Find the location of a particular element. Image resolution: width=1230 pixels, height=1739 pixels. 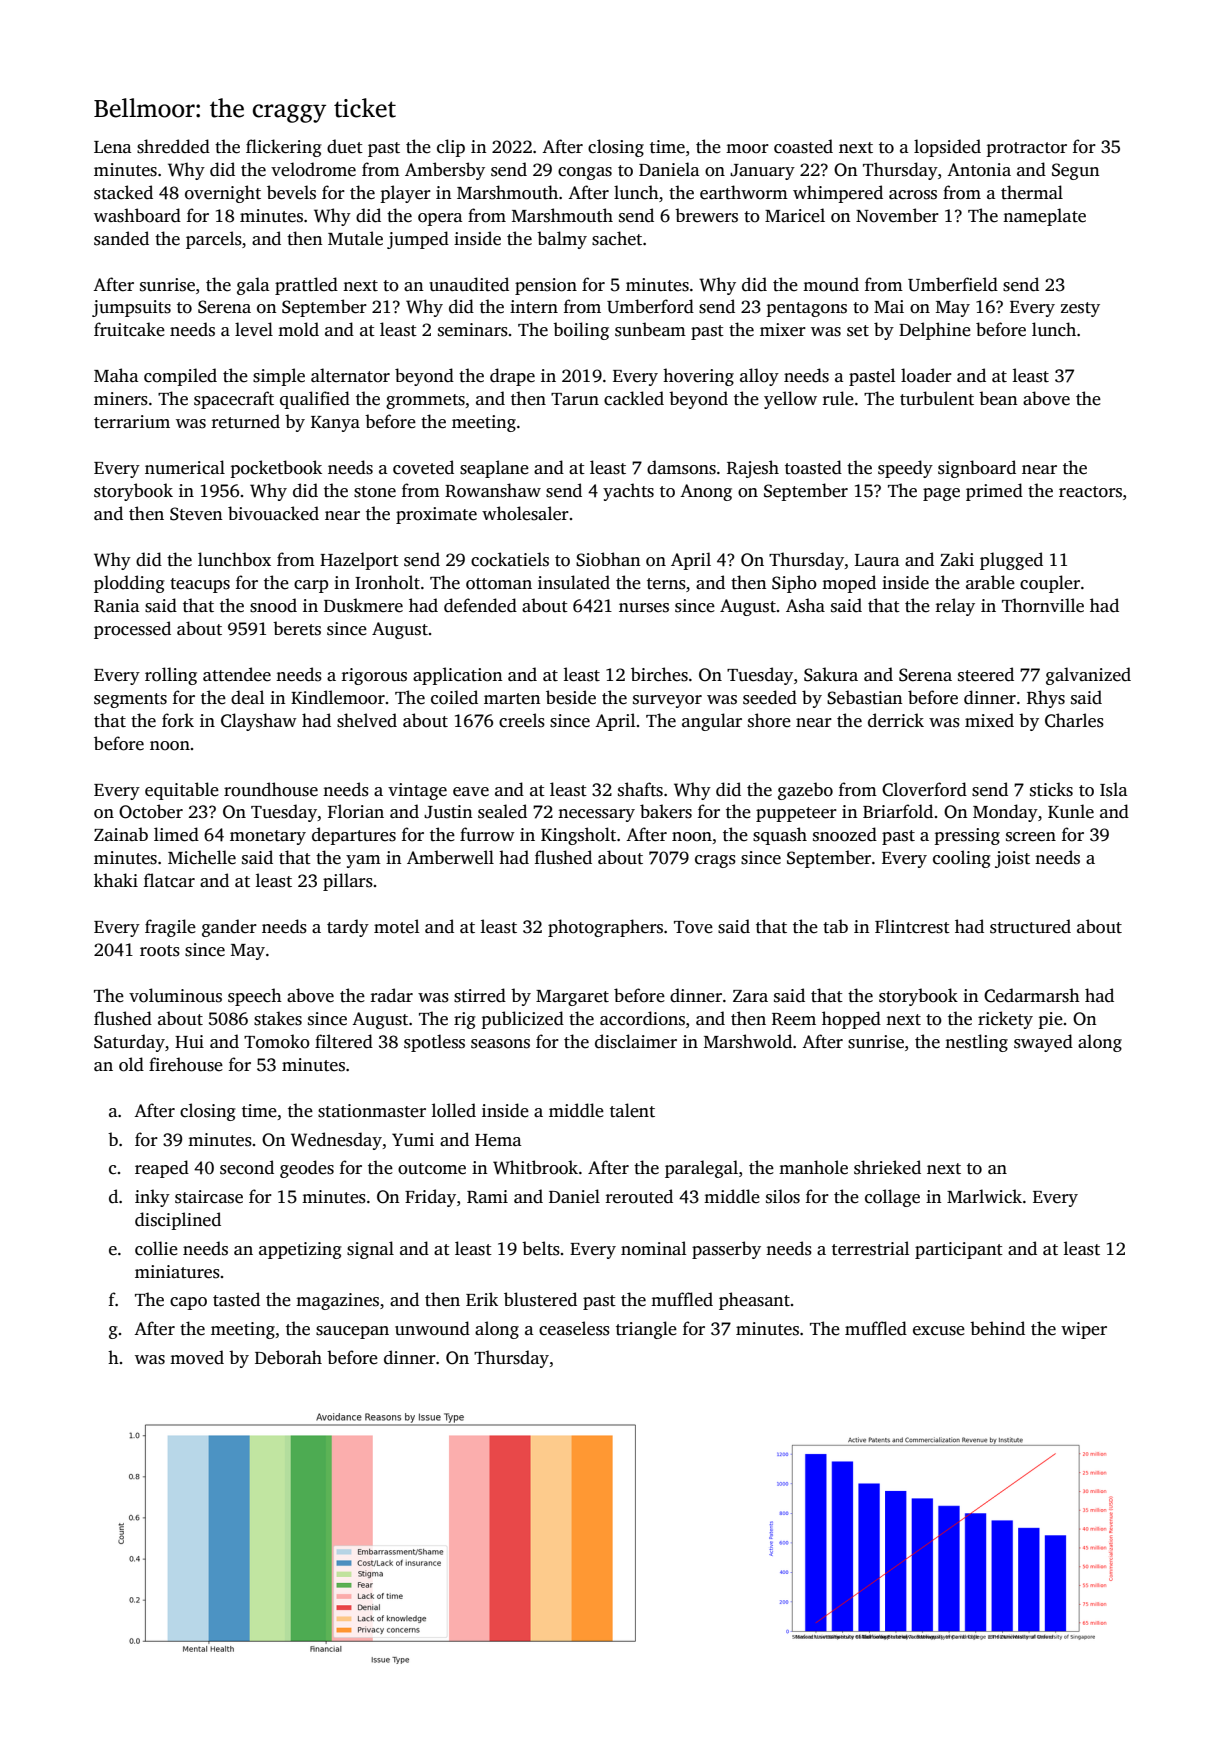

filtered is located at coordinates (344, 1041).
